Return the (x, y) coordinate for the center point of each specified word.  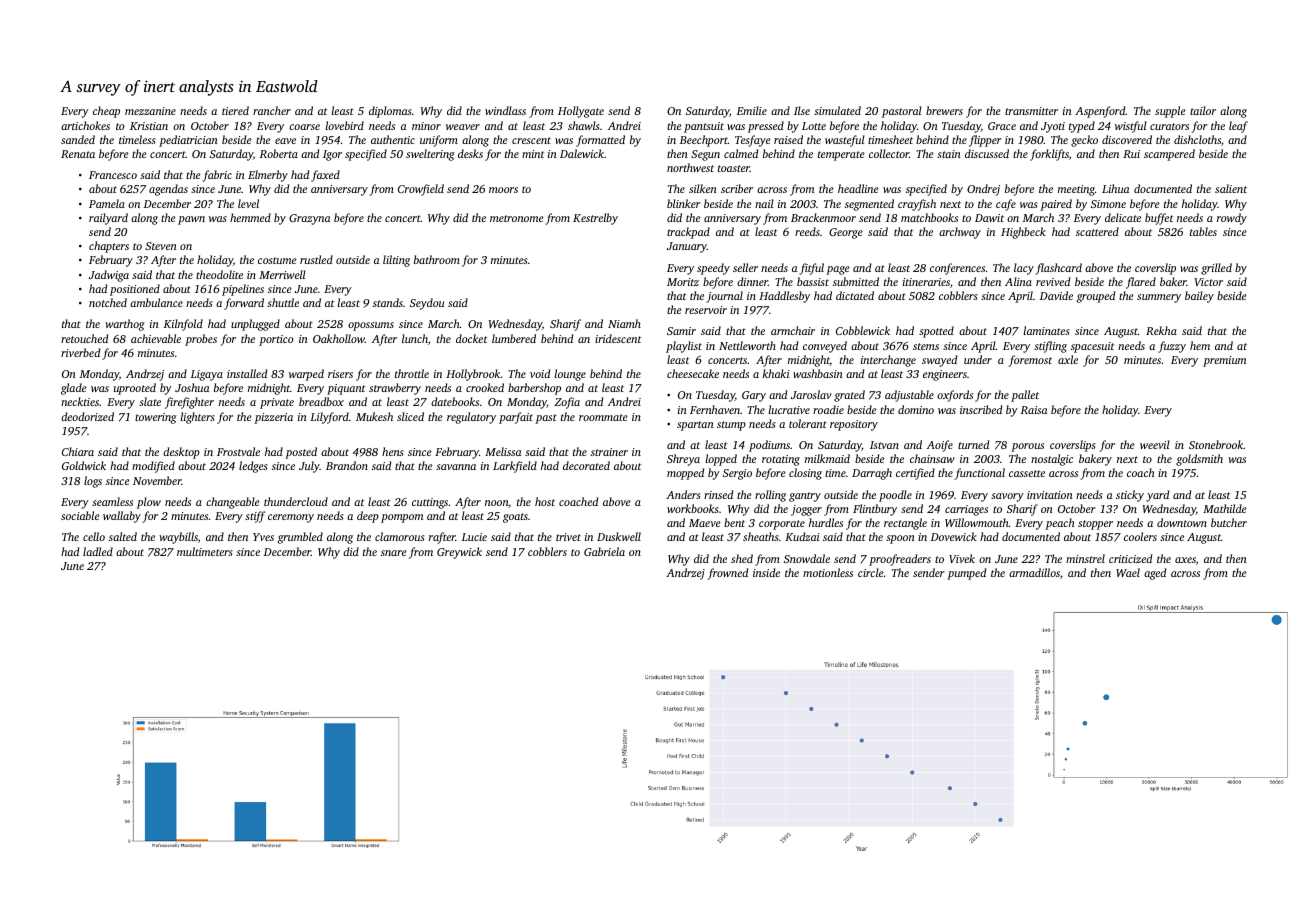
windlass (505, 110)
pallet (1025, 396)
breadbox (321, 401)
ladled (98, 551)
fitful (812, 269)
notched (108, 302)
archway (960, 233)
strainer (609, 452)
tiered (235, 110)
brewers (944, 110)
